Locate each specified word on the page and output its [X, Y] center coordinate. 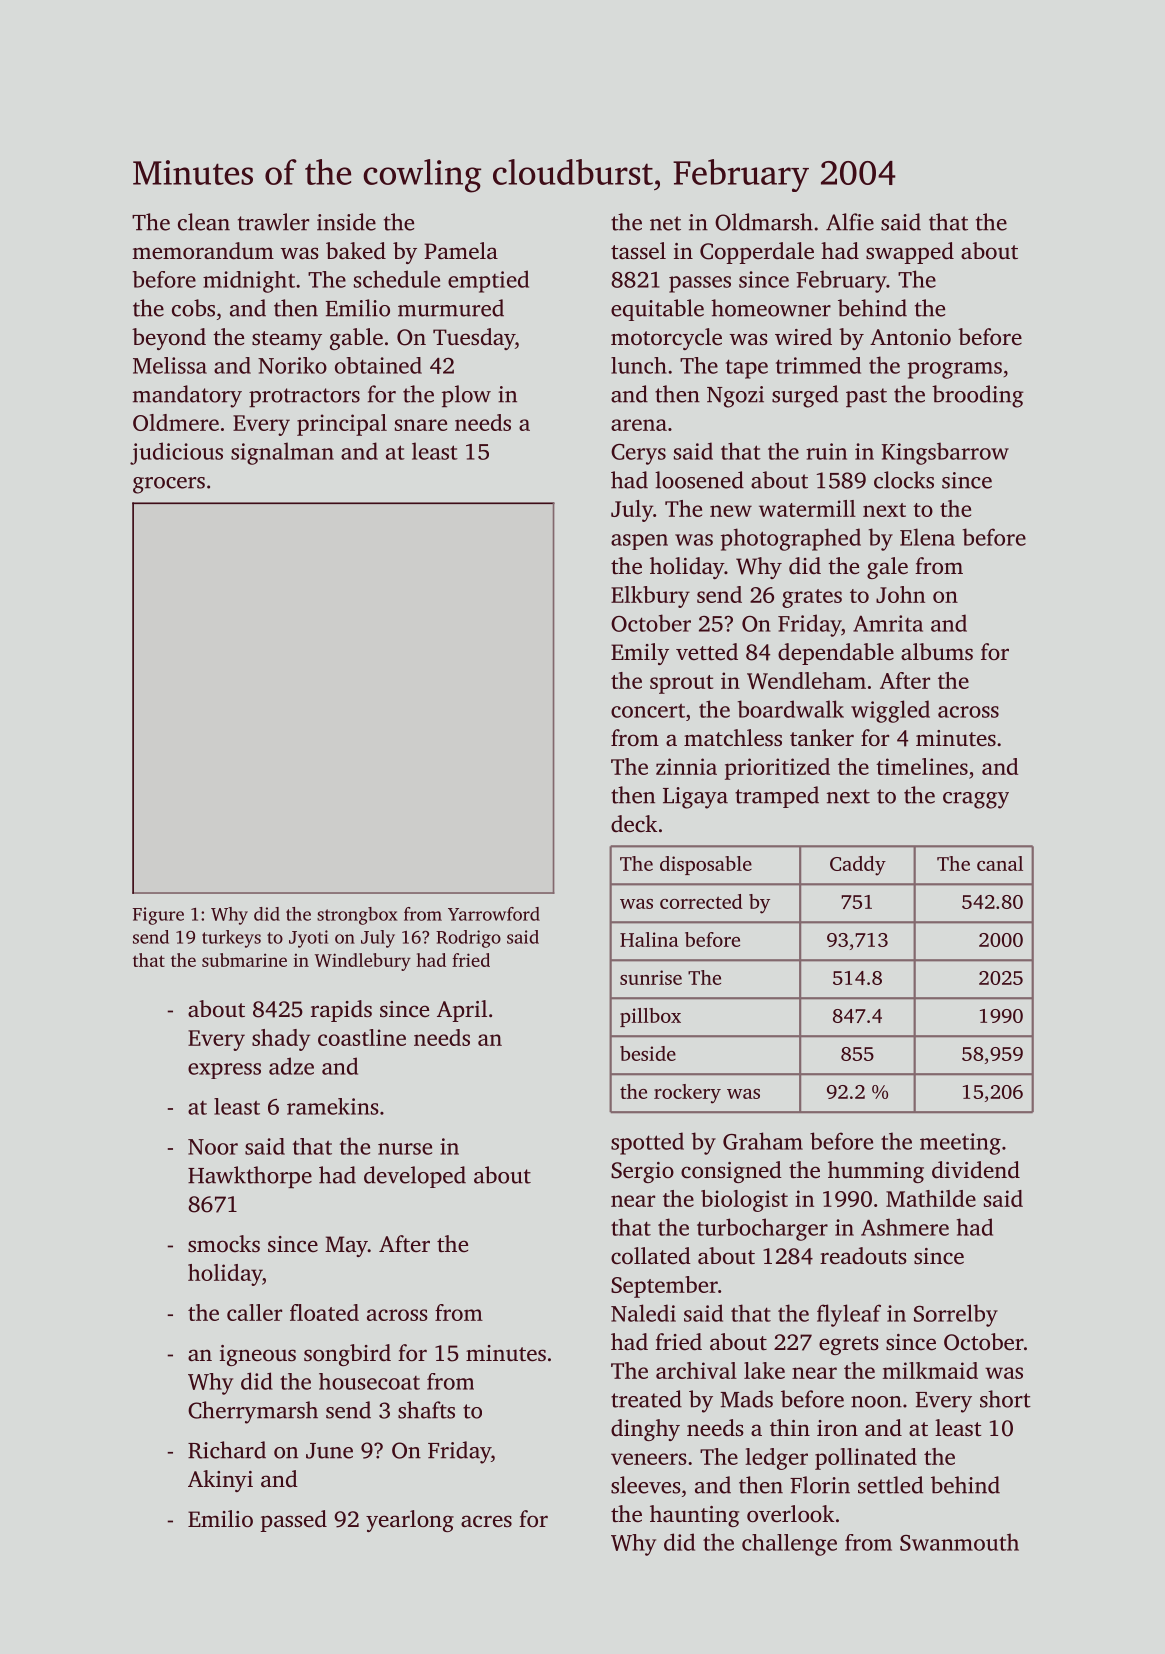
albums [937, 651]
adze [291, 1066]
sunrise [651, 977]
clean [204, 222]
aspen [639, 542]
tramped [777, 797]
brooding [978, 396]
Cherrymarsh [253, 1412]
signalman [282, 453]
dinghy [645, 1430]
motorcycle [666, 339]
